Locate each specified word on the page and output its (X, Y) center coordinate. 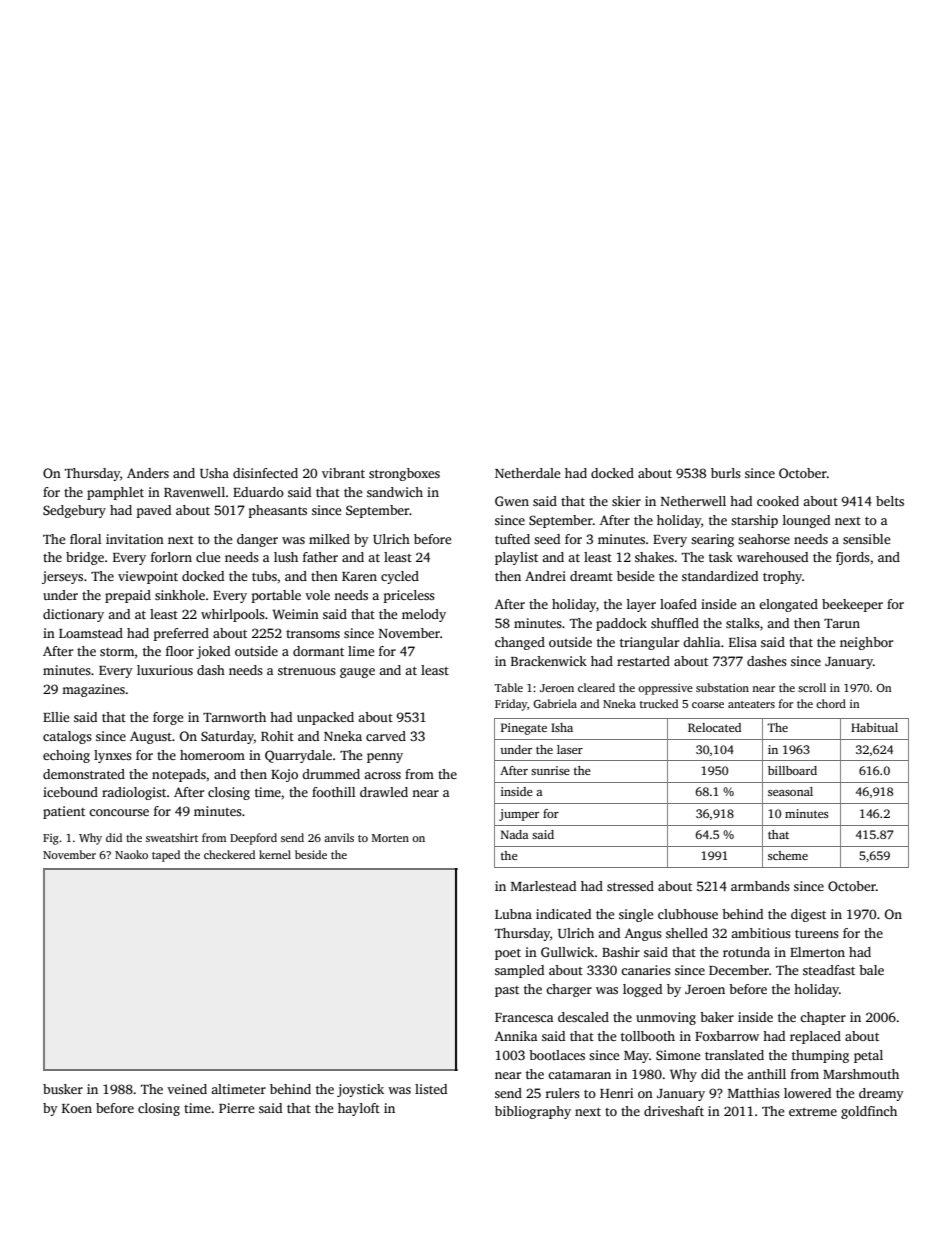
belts (890, 501)
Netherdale (527, 473)
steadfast (829, 970)
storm (117, 652)
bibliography (533, 1112)
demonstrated (84, 774)
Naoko (131, 854)
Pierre (236, 1108)
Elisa (743, 642)
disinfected (265, 473)
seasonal (790, 791)
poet (508, 954)
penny (385, 758)
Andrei (545, 576)
